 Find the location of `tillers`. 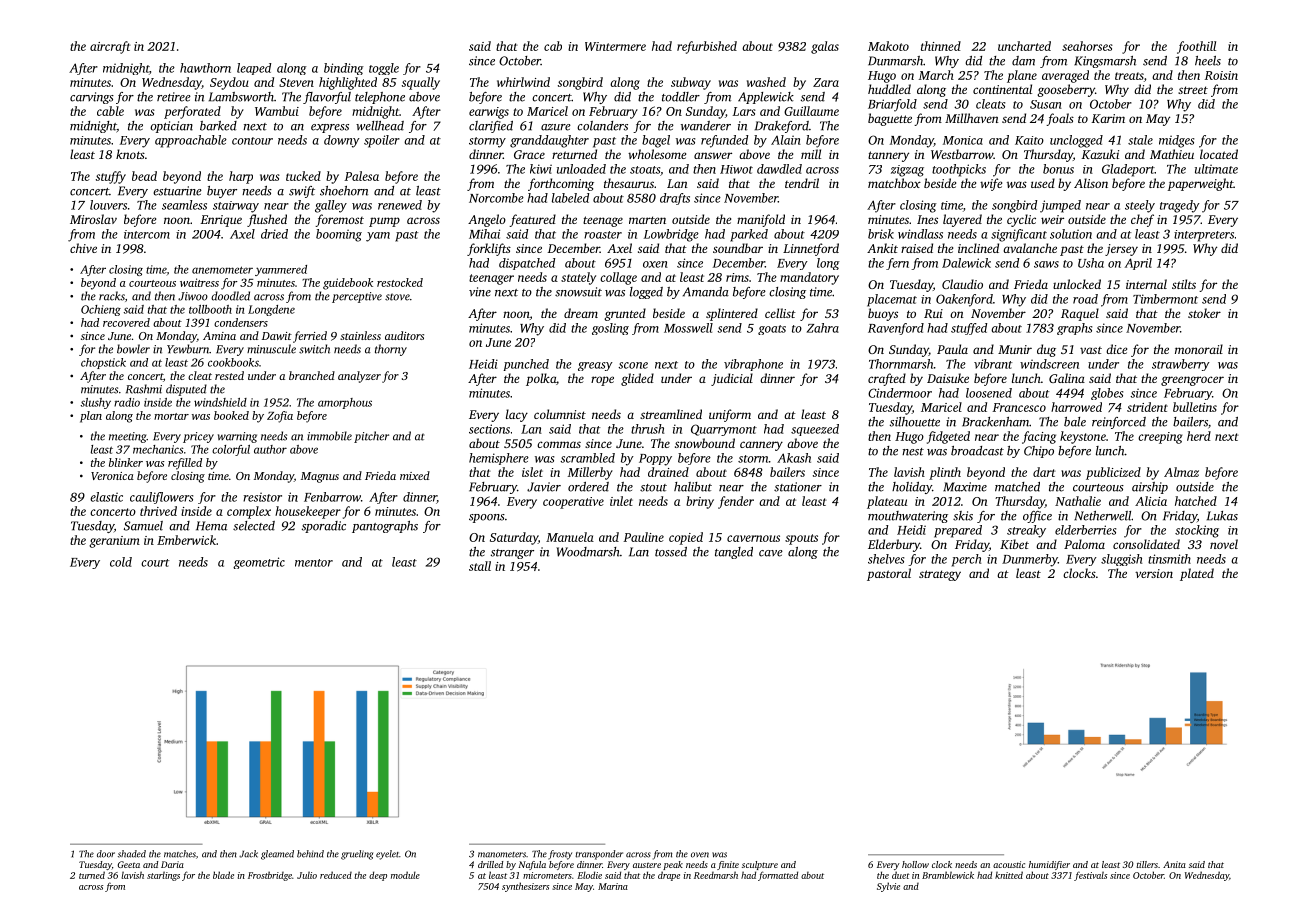

tillers is located at coordinates (1147, 864).
